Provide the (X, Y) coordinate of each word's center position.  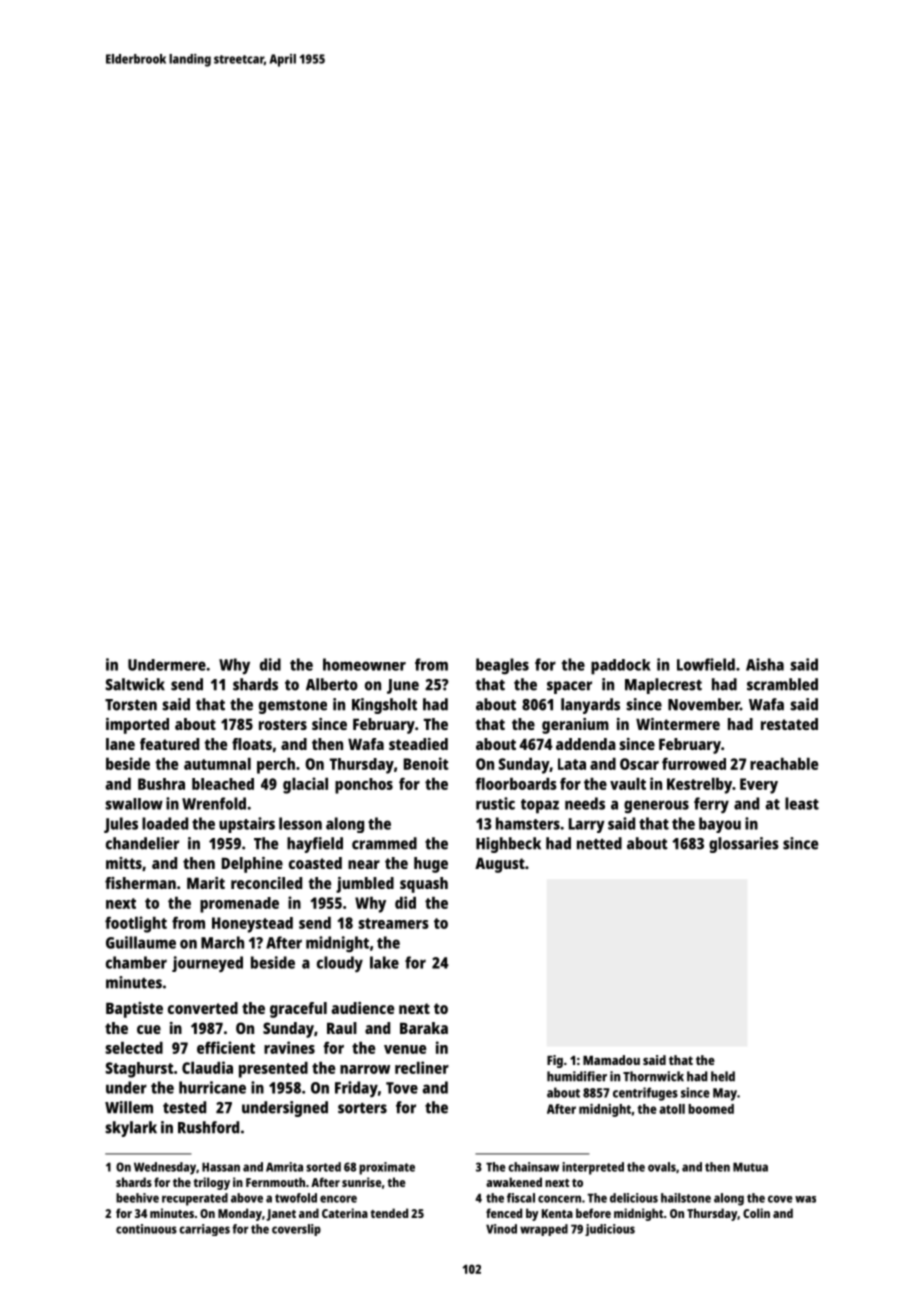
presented (273, 1070)
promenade (239, 905)
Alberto (332, 684)
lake (384, 962)
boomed (711, 1109)
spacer (569, 687)
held (723, 1076)
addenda (586, 744)
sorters (362, 1108)
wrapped (544, 1230)
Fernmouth (275, 1182)
